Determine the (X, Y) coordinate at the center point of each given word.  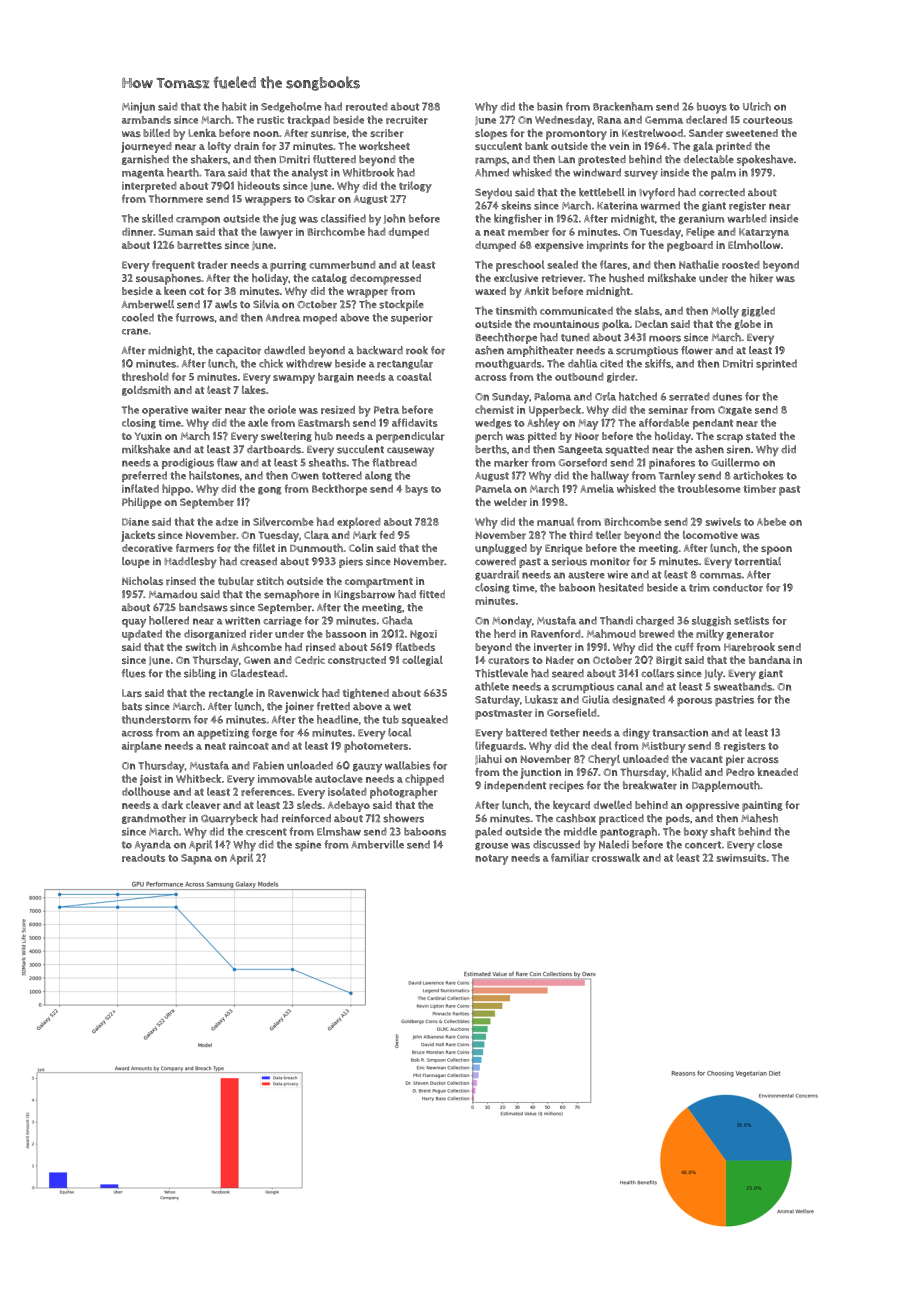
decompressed (385, 279)
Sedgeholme (291, 107)
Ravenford (555, 633)
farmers (195, 548)
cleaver (203, 805)
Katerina (617, 205)
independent (515, 786)
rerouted (367, 106)
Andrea (283, 317)
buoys (712, 108)
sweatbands (743, 686)
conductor (738, 587)
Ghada (397, 620)
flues (134, 673)
